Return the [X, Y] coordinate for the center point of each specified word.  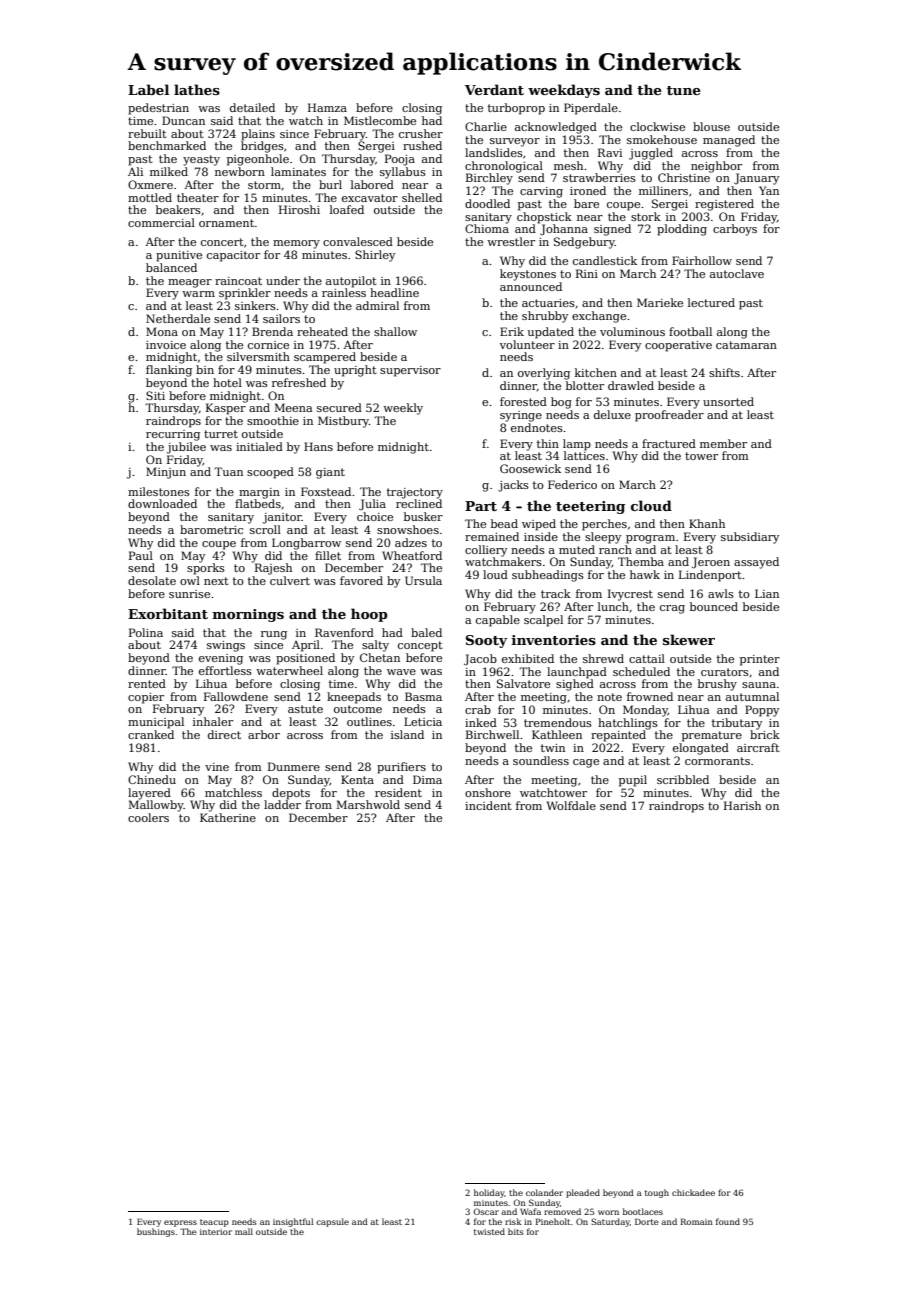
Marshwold [368, 804]
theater [198, 197]
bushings [156, 1232]
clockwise [657, 126]
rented [147, 683]
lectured [711, 302]
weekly [403, 409]
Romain [696, 1221]
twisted [489, 1231]
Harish [742, 805]
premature [712, 736]
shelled [422, 197]
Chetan [380, 657]
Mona [162, 331]
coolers [148, 817]
